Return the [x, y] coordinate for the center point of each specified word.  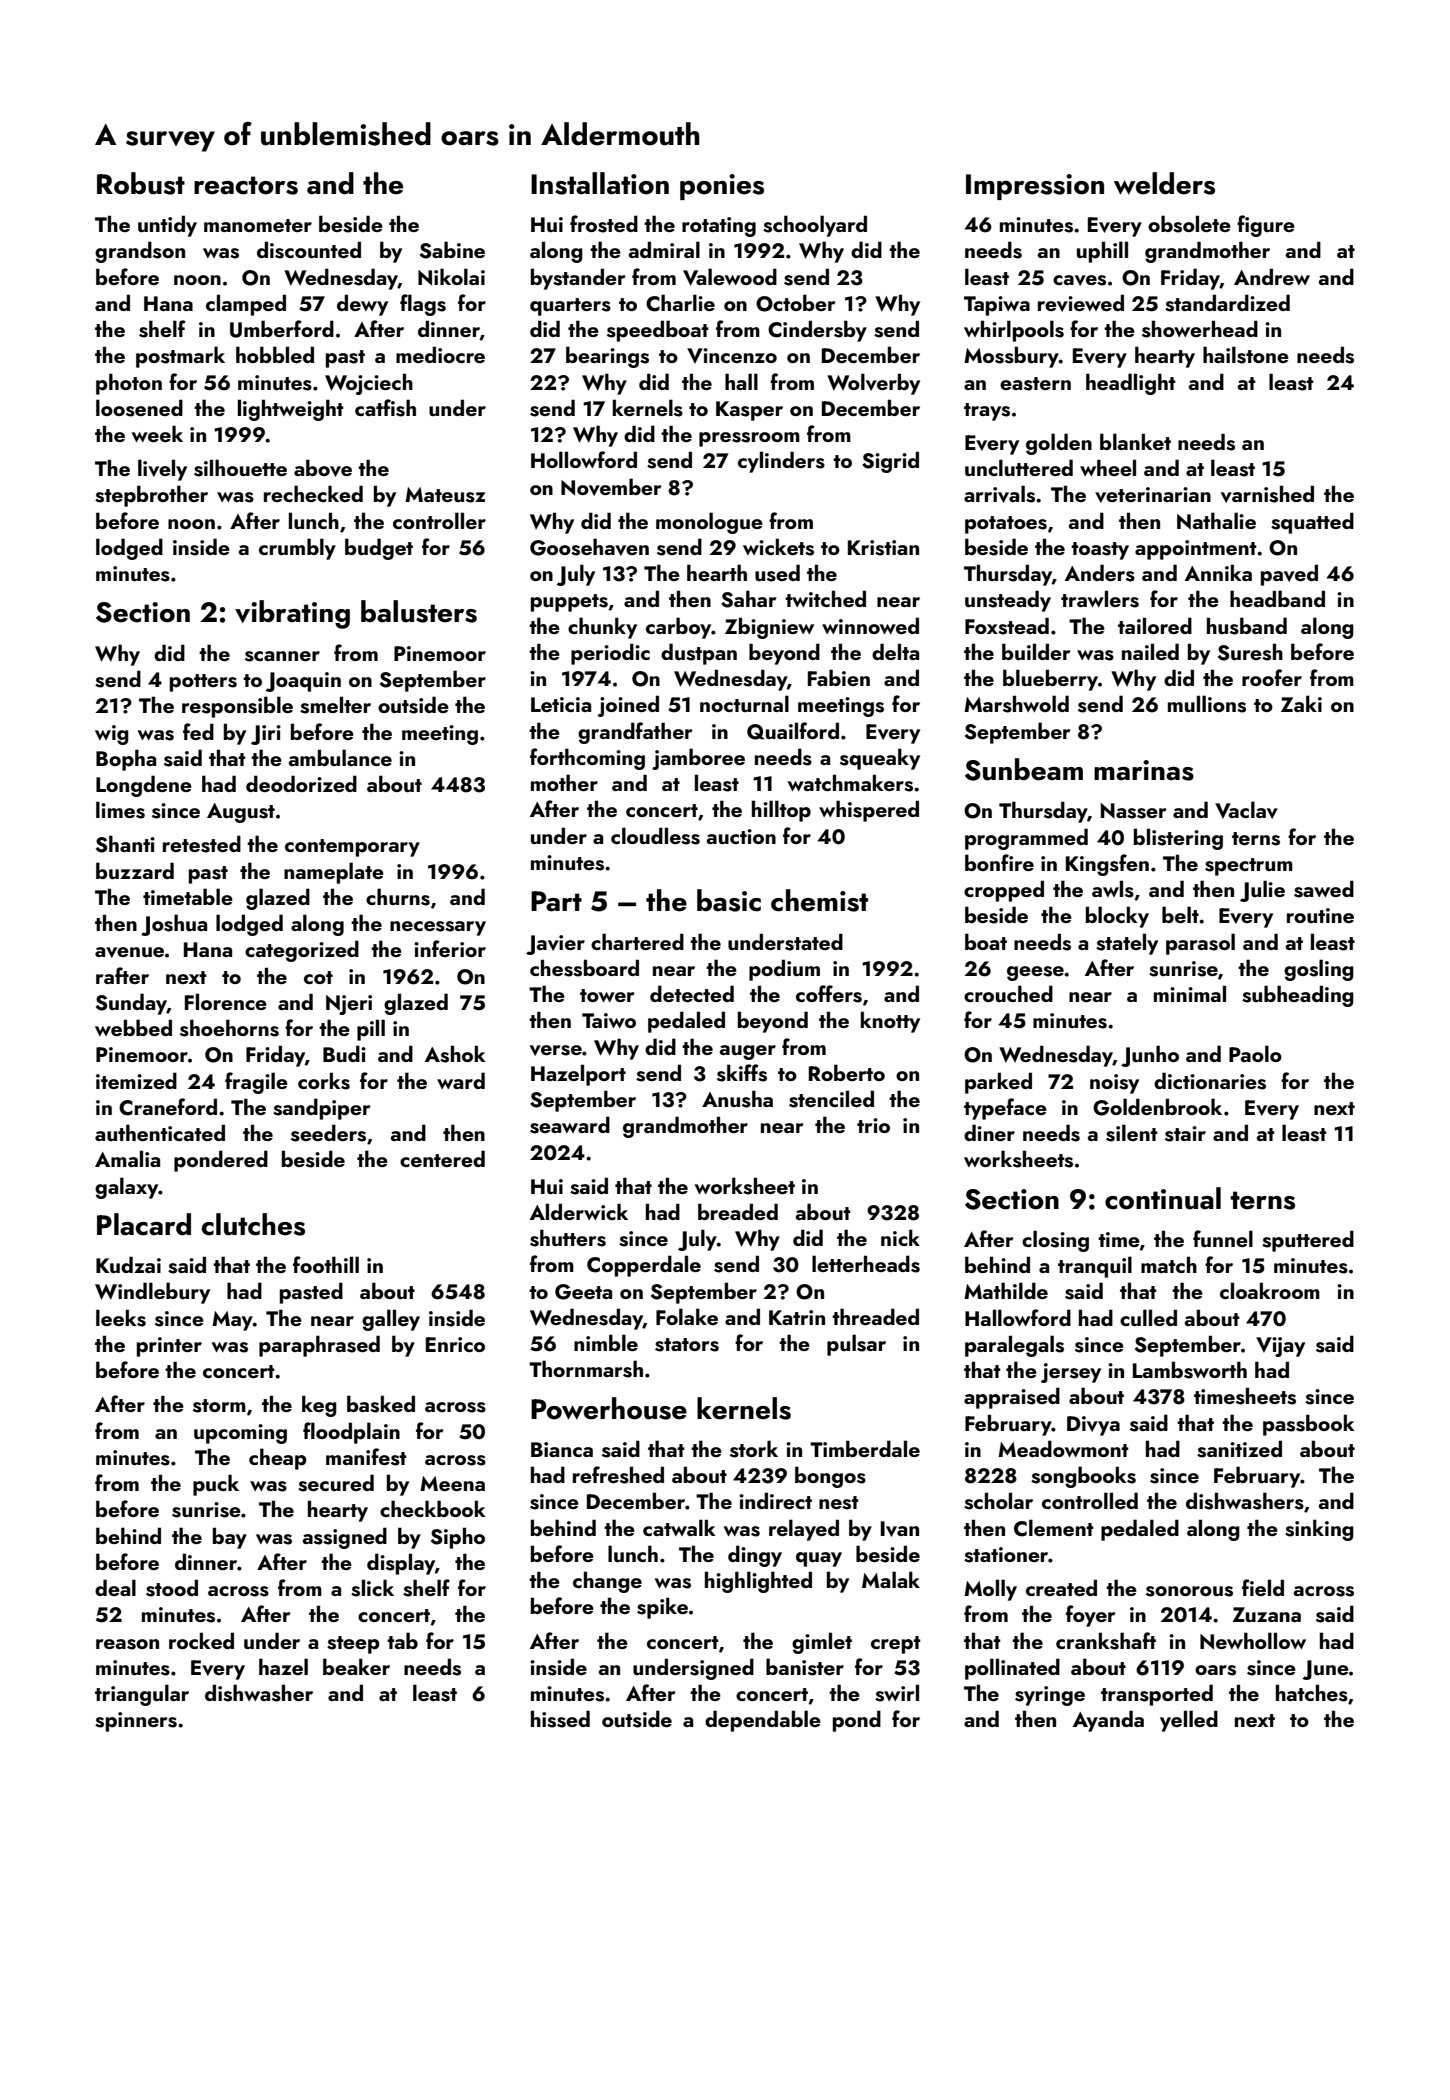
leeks [121, 1318]
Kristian [883, 548]
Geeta [583, 1292]
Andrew [1272, 276]
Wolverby [873, 384]
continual [1163, 1198]
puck [216, 1485]
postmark [180, 357]
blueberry [1050, 680]
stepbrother [151, 496]
